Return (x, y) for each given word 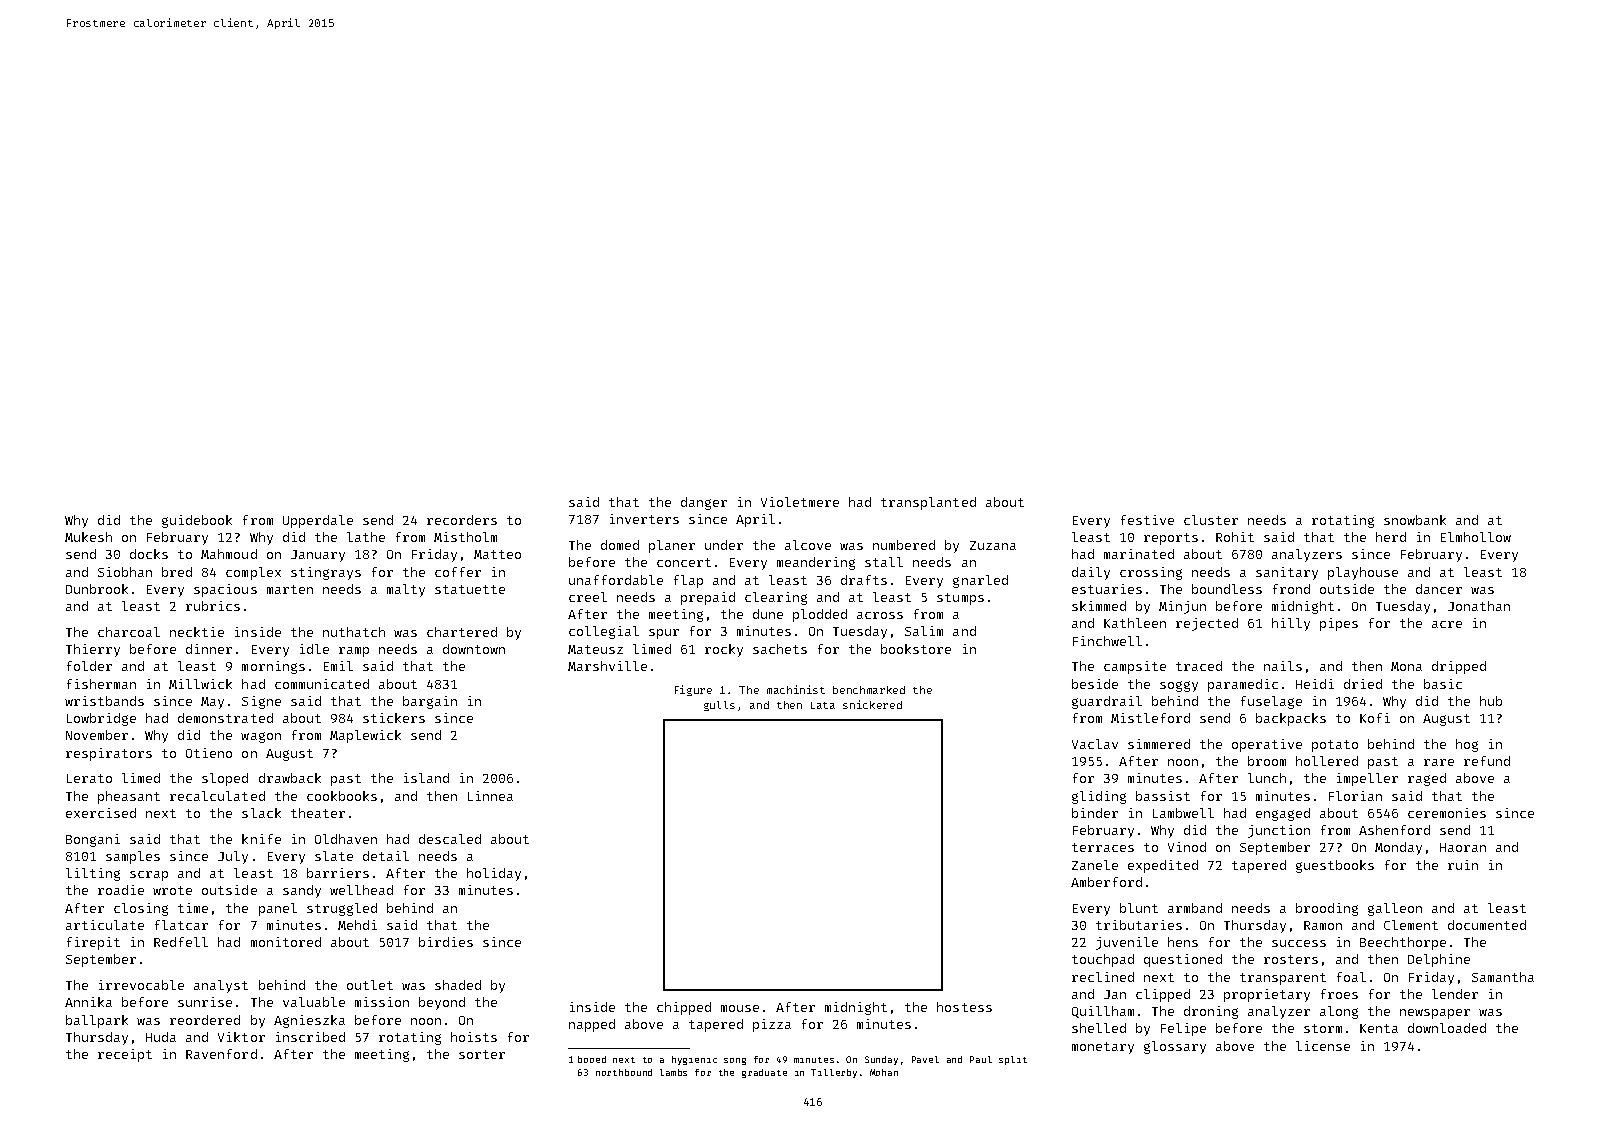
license (1323, 1046)
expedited (1163, 866)
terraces (1103, 847)
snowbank (1415, 520)
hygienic (694, 1060)
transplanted (928, 503)
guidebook (197, 521)
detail (386, 856)
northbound (624, 1072)
